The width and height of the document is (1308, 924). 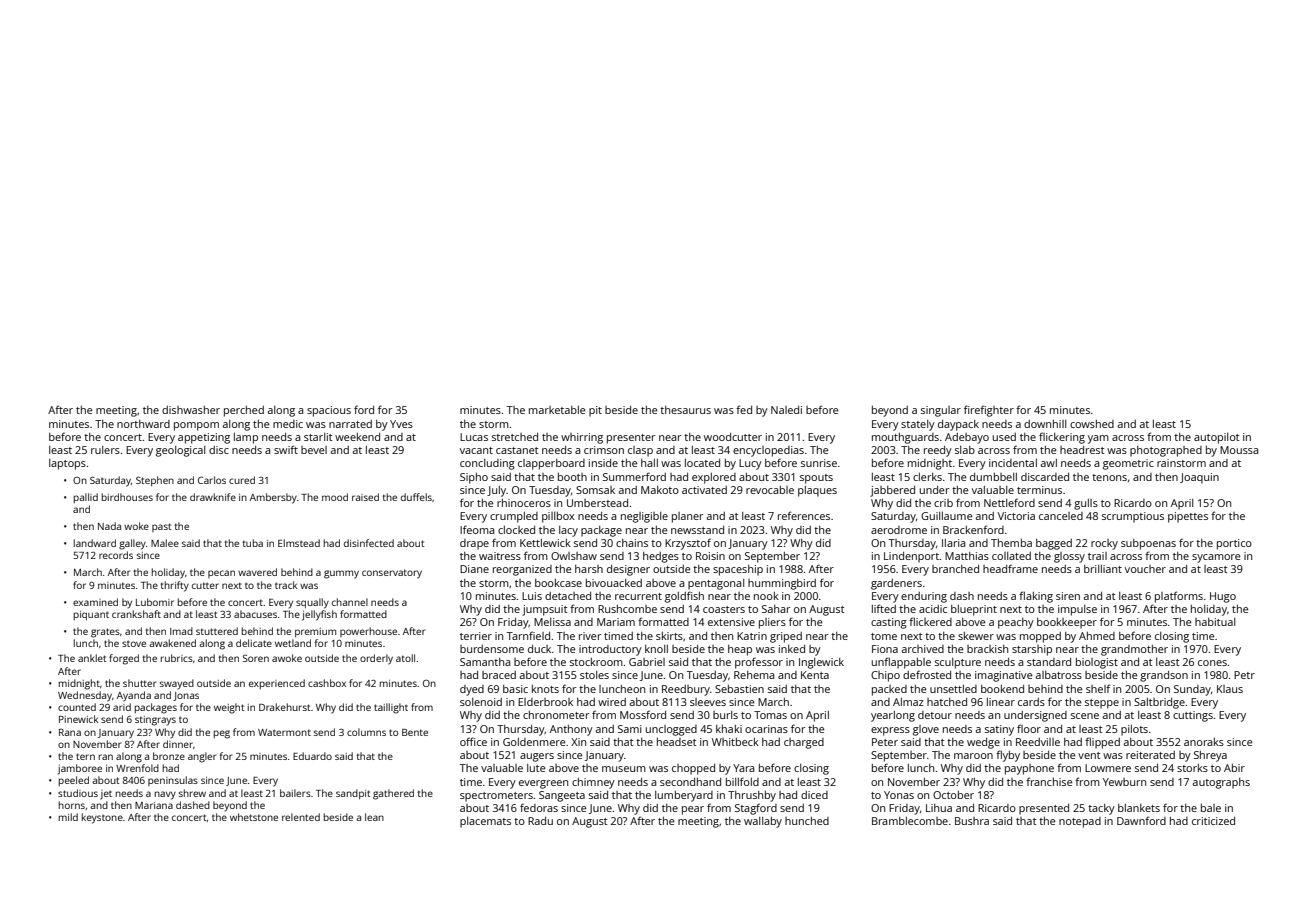 I want to click on Radu, so click(x=540, y=821).
